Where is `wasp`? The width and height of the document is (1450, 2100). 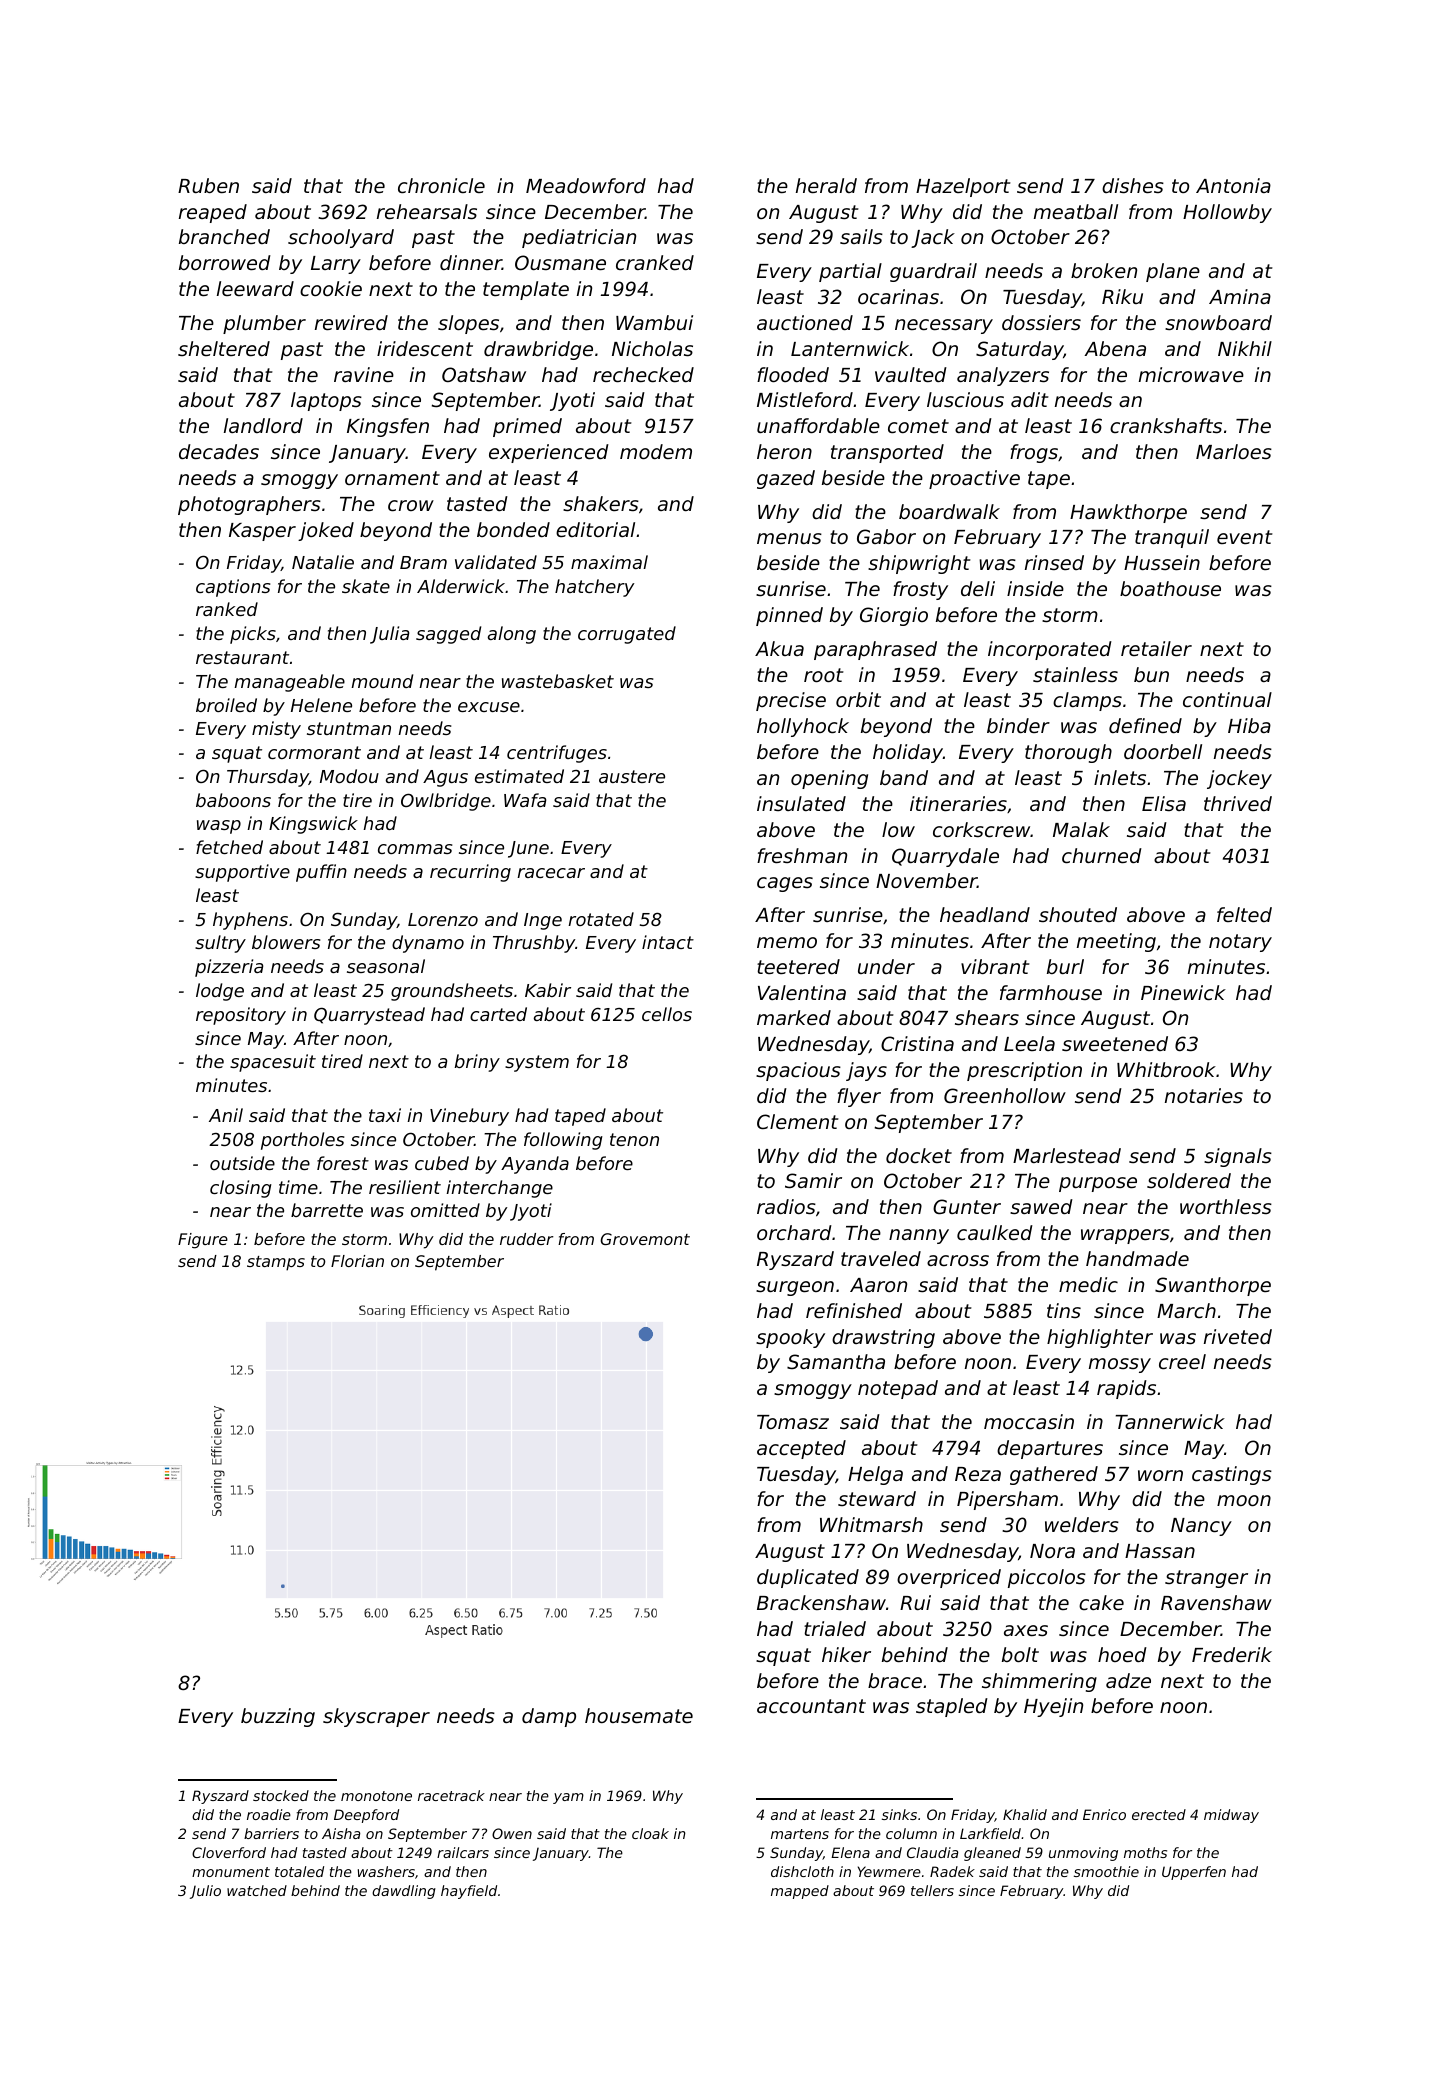
wasp is located at coordinates (219, 827).
